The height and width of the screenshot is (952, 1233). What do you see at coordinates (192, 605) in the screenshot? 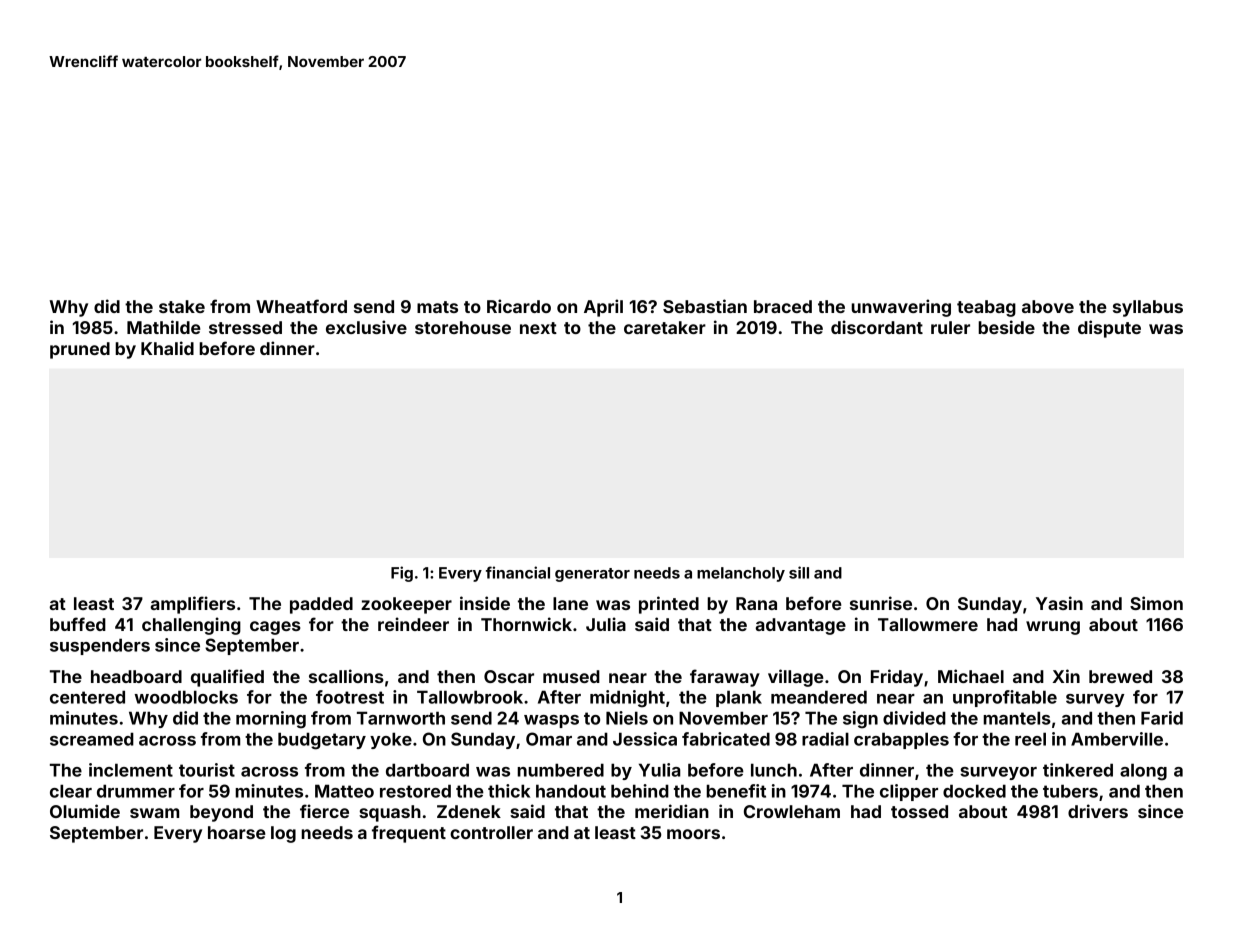
I see `amplifiers` at bounding box center [192, 605].
